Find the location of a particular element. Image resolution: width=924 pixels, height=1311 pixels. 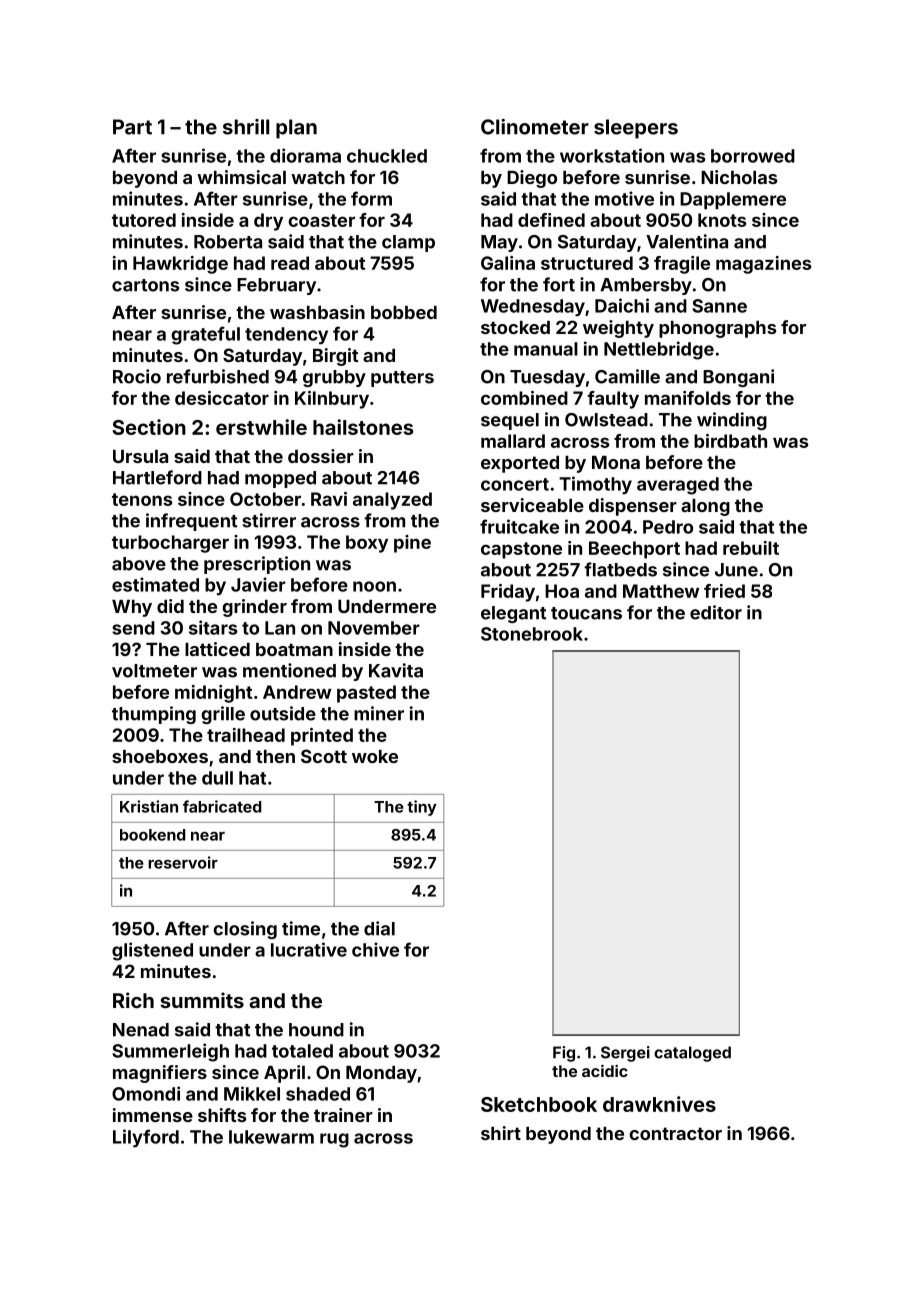

chuckled is located at coordinates (387, 156).
